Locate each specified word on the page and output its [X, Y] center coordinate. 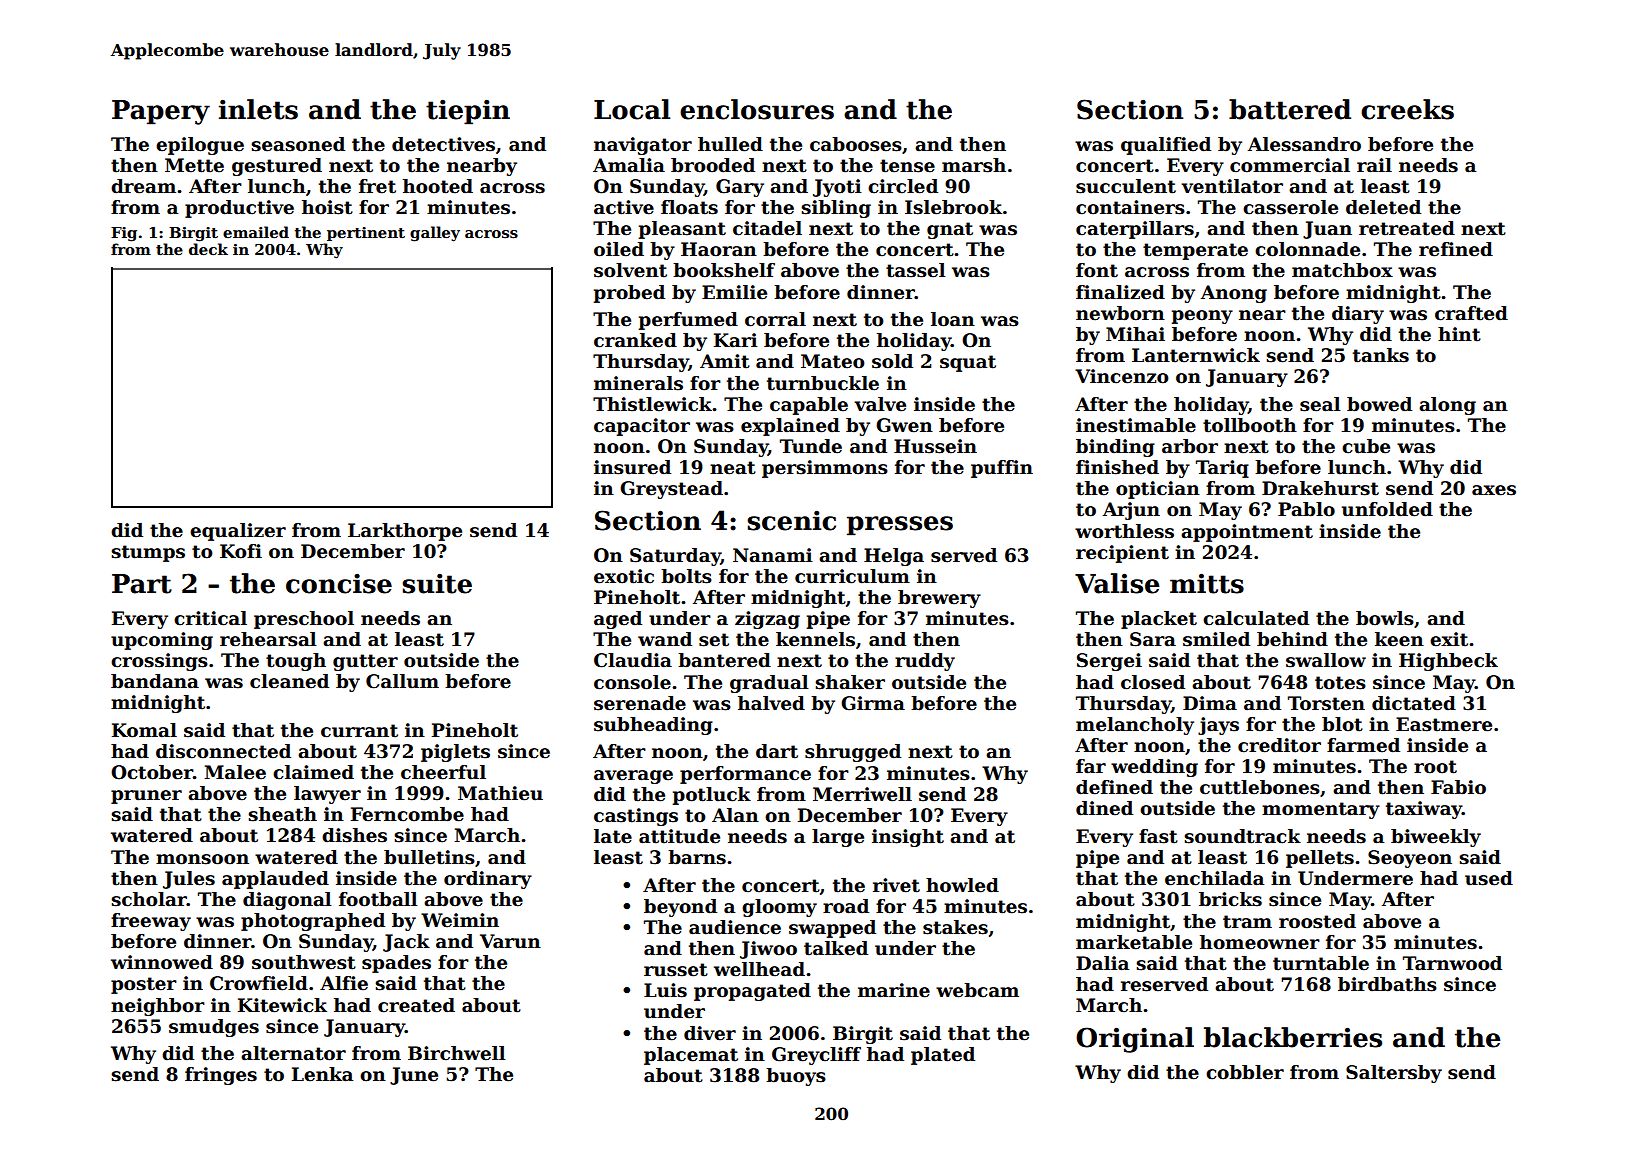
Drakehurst [1320, 488]
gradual [769, 684]
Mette [194, 165]
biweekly [1436, 838]
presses [900, 526]
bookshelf [724, 270]
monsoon [202, 859]
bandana [155, 681]
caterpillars [1135, 230]
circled [903, 186]
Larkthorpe [405, 532]
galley [435, 234]
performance [745, 775]
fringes [221, 1076]
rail [1374, 165]
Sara [1153, 639]
